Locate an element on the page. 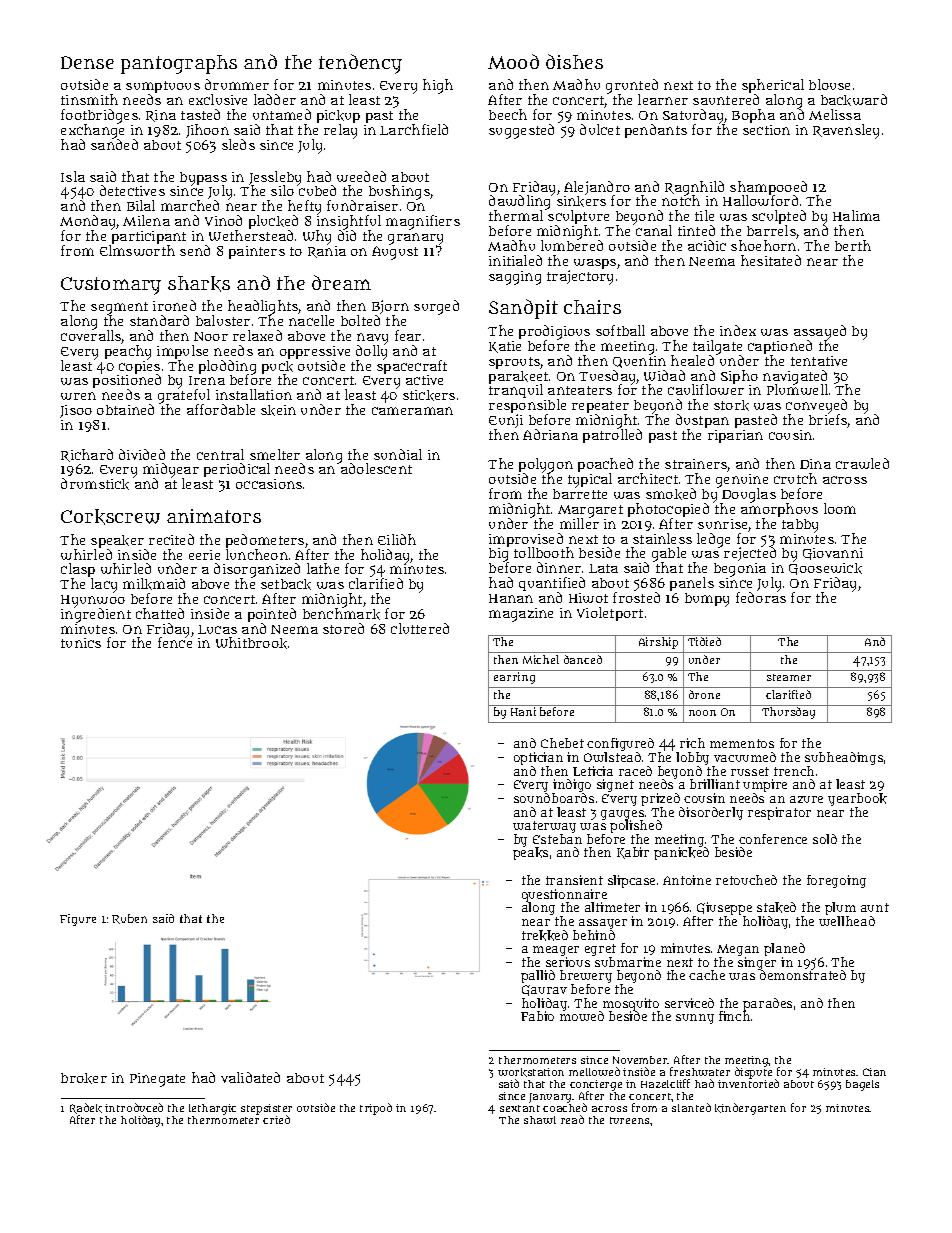 The width and height of the document is (952, 1233). stainless is located at coordinates (662, 538).
